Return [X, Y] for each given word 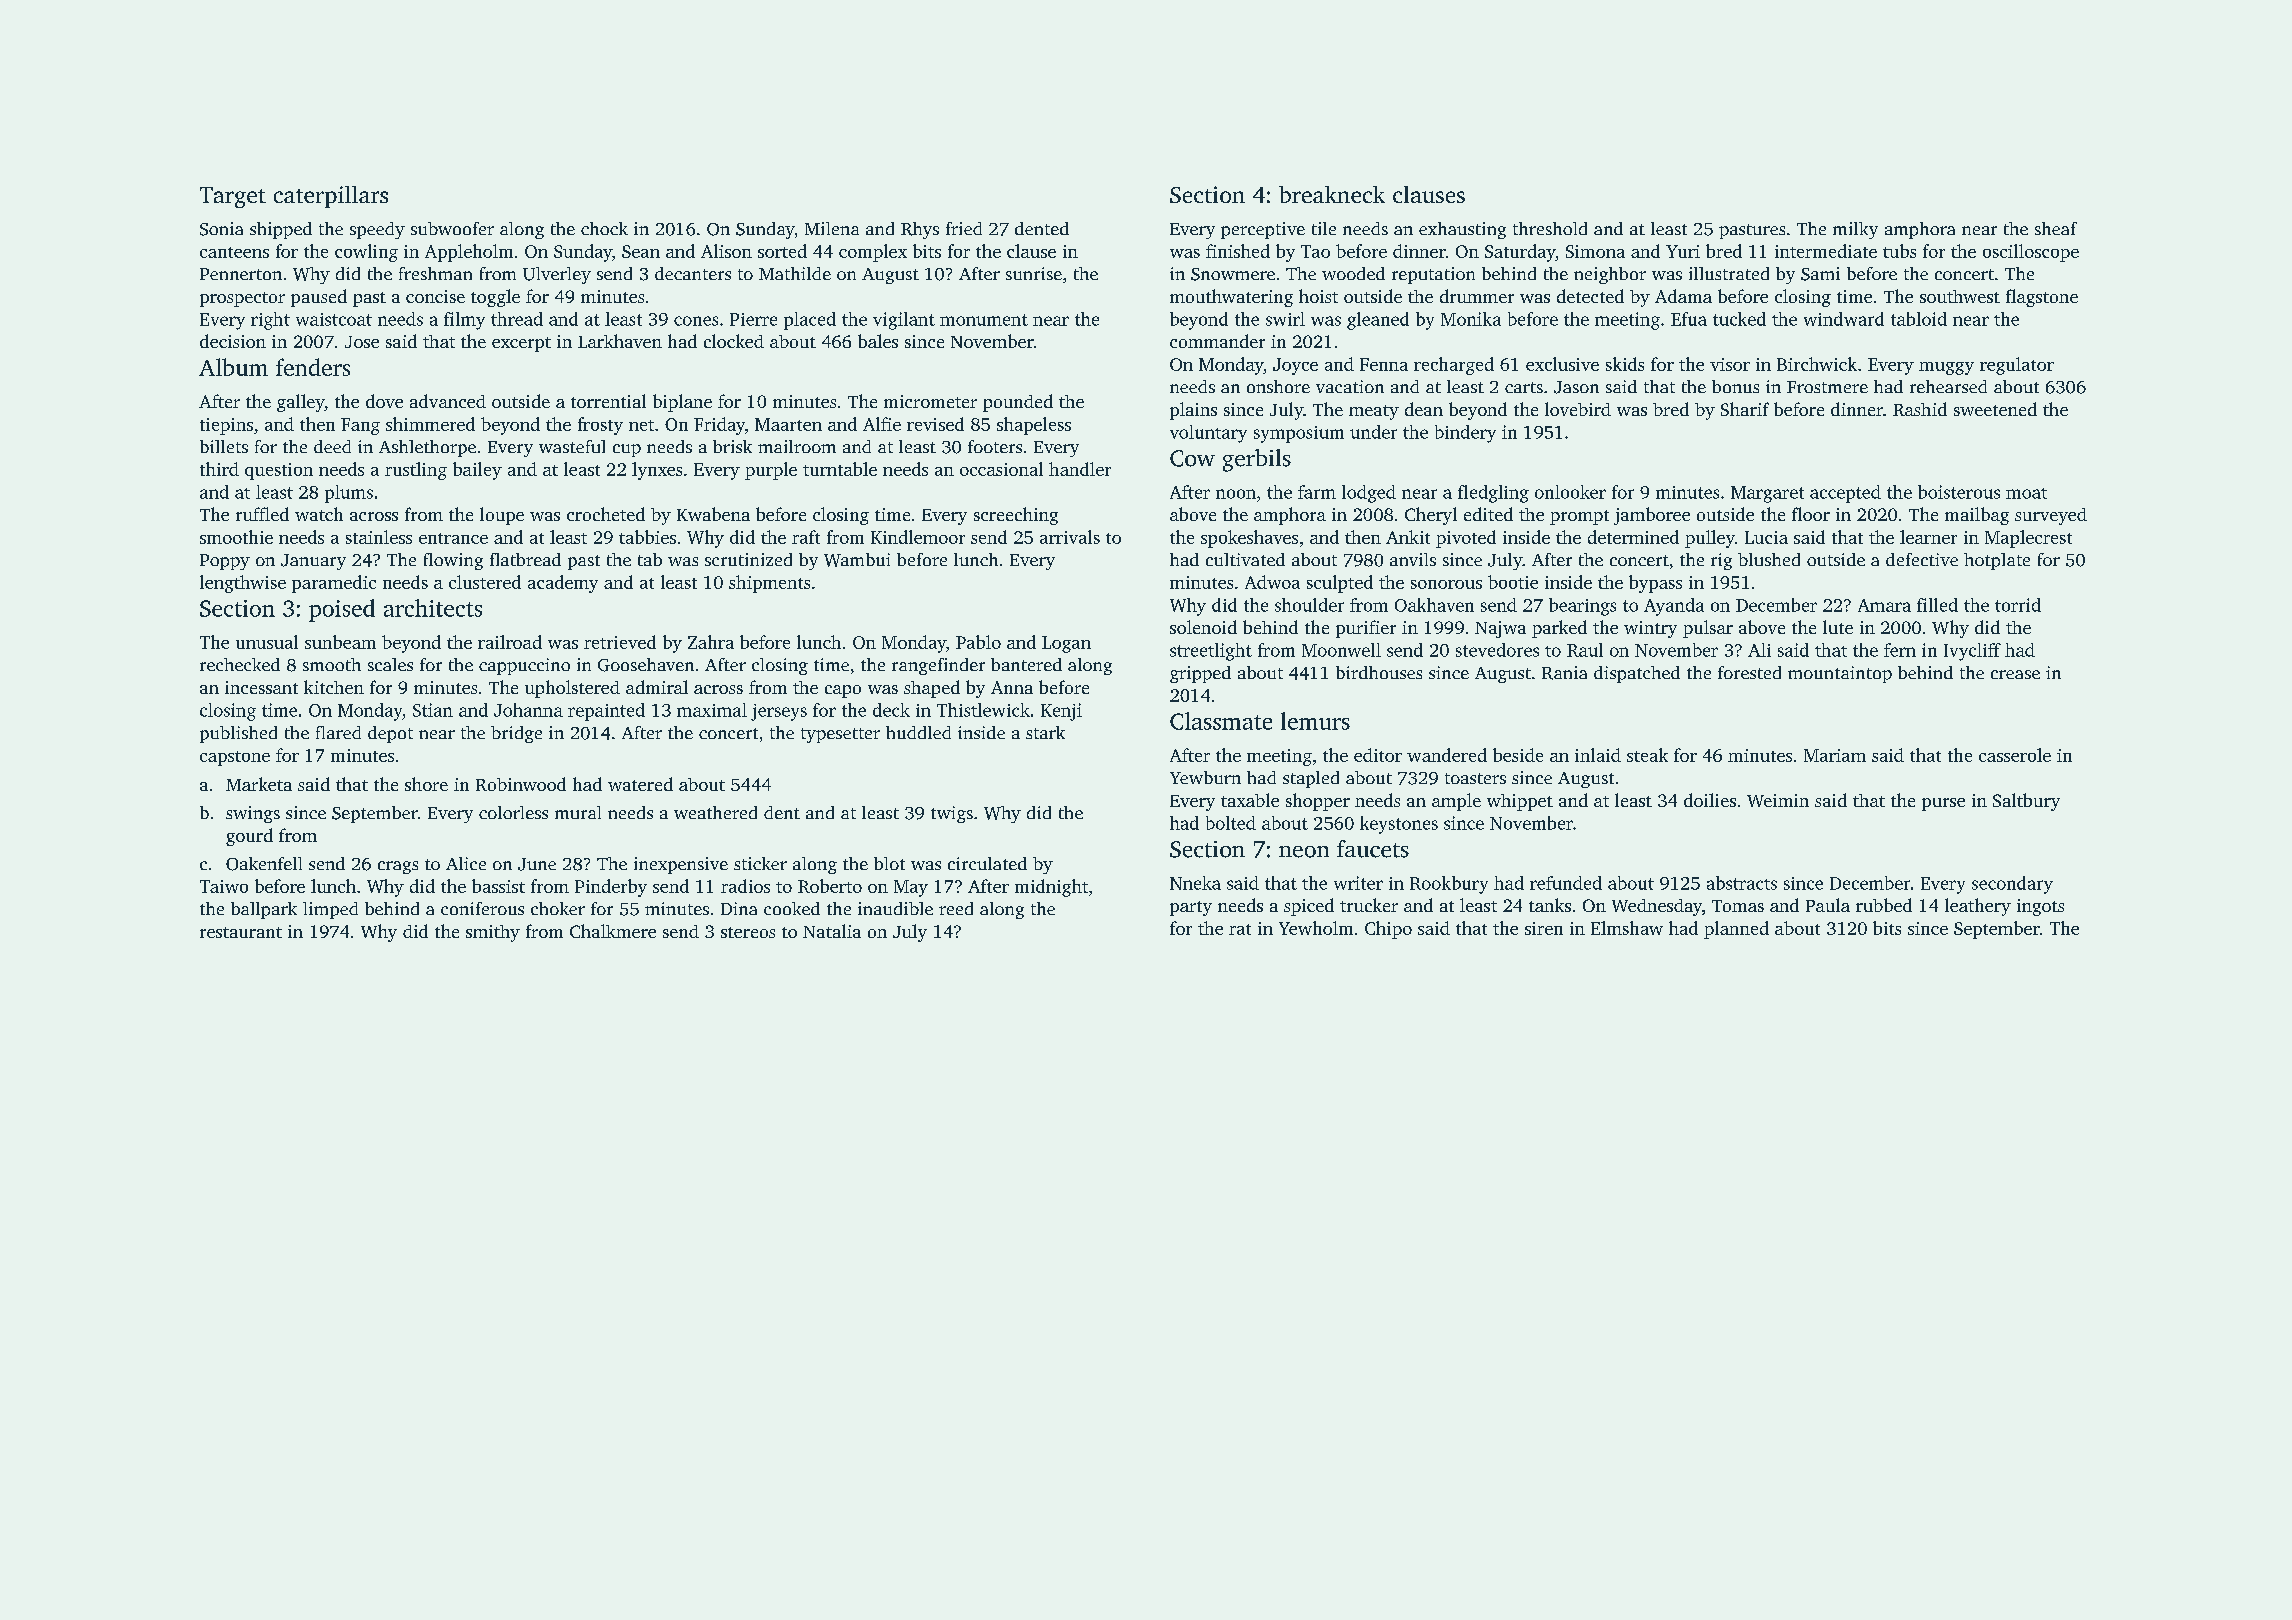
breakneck [1332, 194]
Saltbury [2026, 802]
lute [1838, 627]
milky [1855, 230]
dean [1424, 409]
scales [390, 664]
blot [889, 863]
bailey [477, 471]
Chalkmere [613, 931]
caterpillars [331, 197]
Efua [1689, 319]
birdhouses [1379, 672]
